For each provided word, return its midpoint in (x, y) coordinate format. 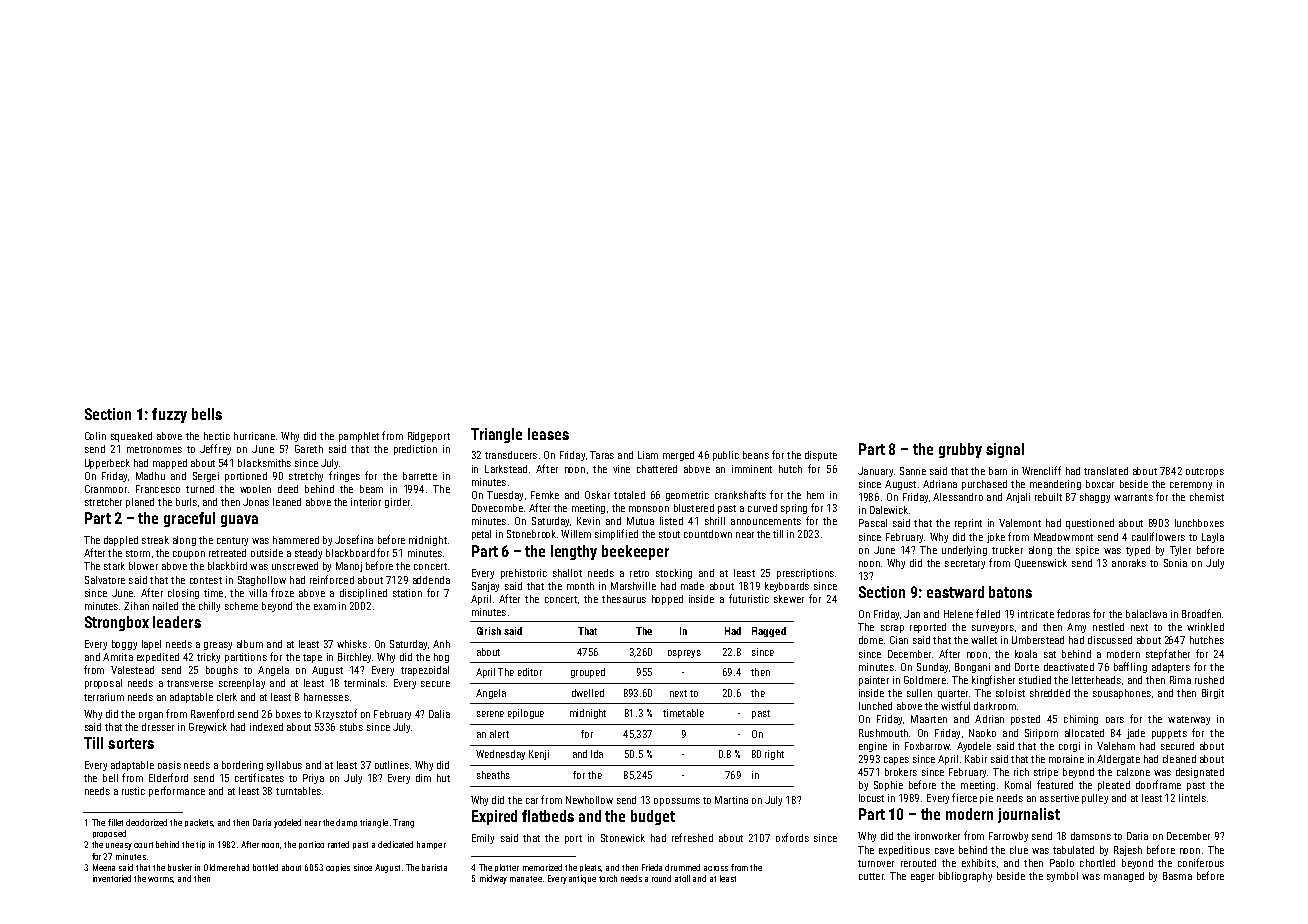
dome (871, 640)
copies (338, 868)
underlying (964, 551)
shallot (567, 573)
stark (114, 566)
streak (155, 540)
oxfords (792, 837)
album (250, 644)
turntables (298, 791)
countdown (708, 534)
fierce (964, 797)
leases (548, 434)
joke (996, 538)
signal (1005, 450)
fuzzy (169, 415)
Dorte (1027, 667)
